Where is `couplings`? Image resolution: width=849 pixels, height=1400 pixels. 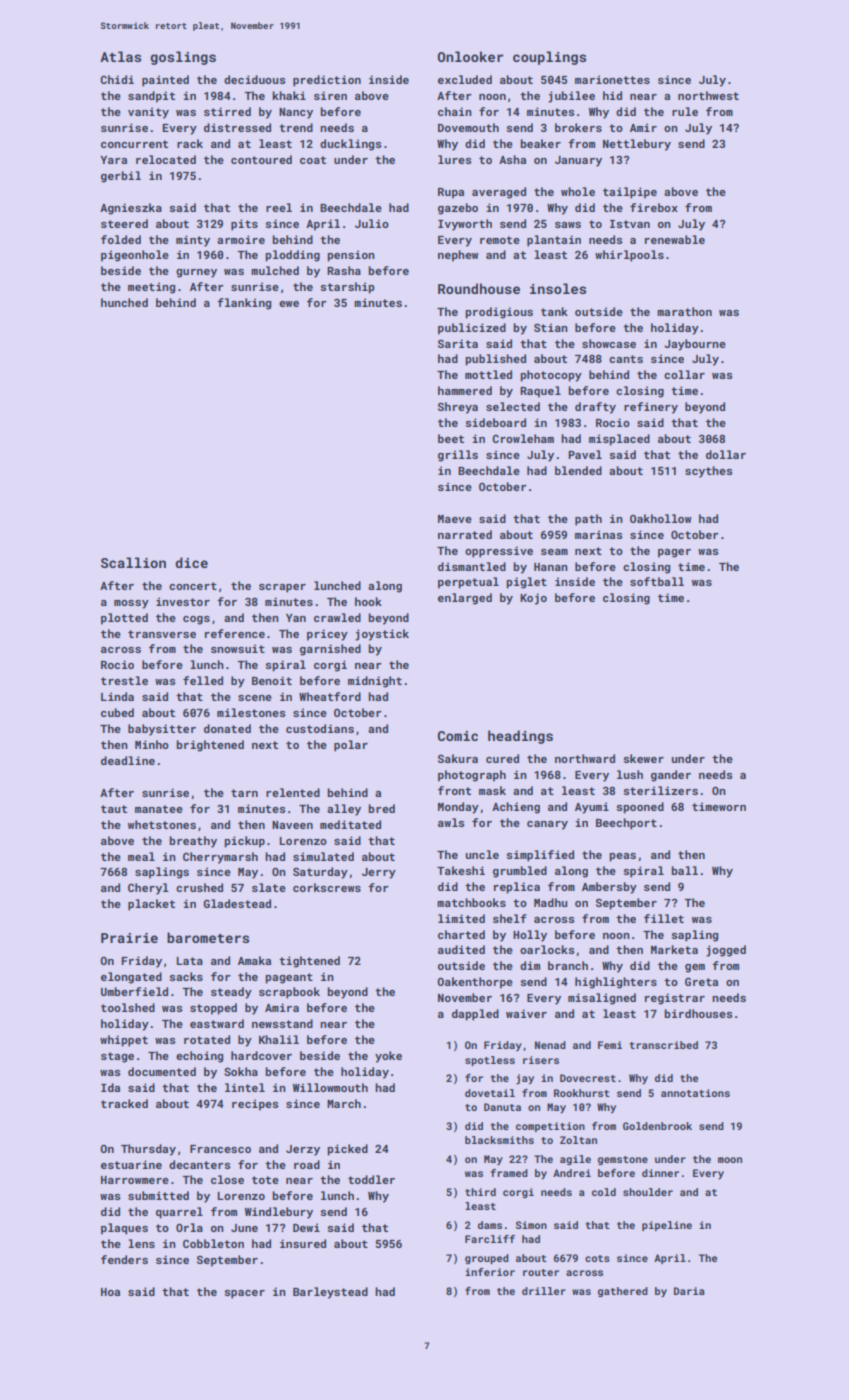 couplings is located at coordinates (549, 58).
